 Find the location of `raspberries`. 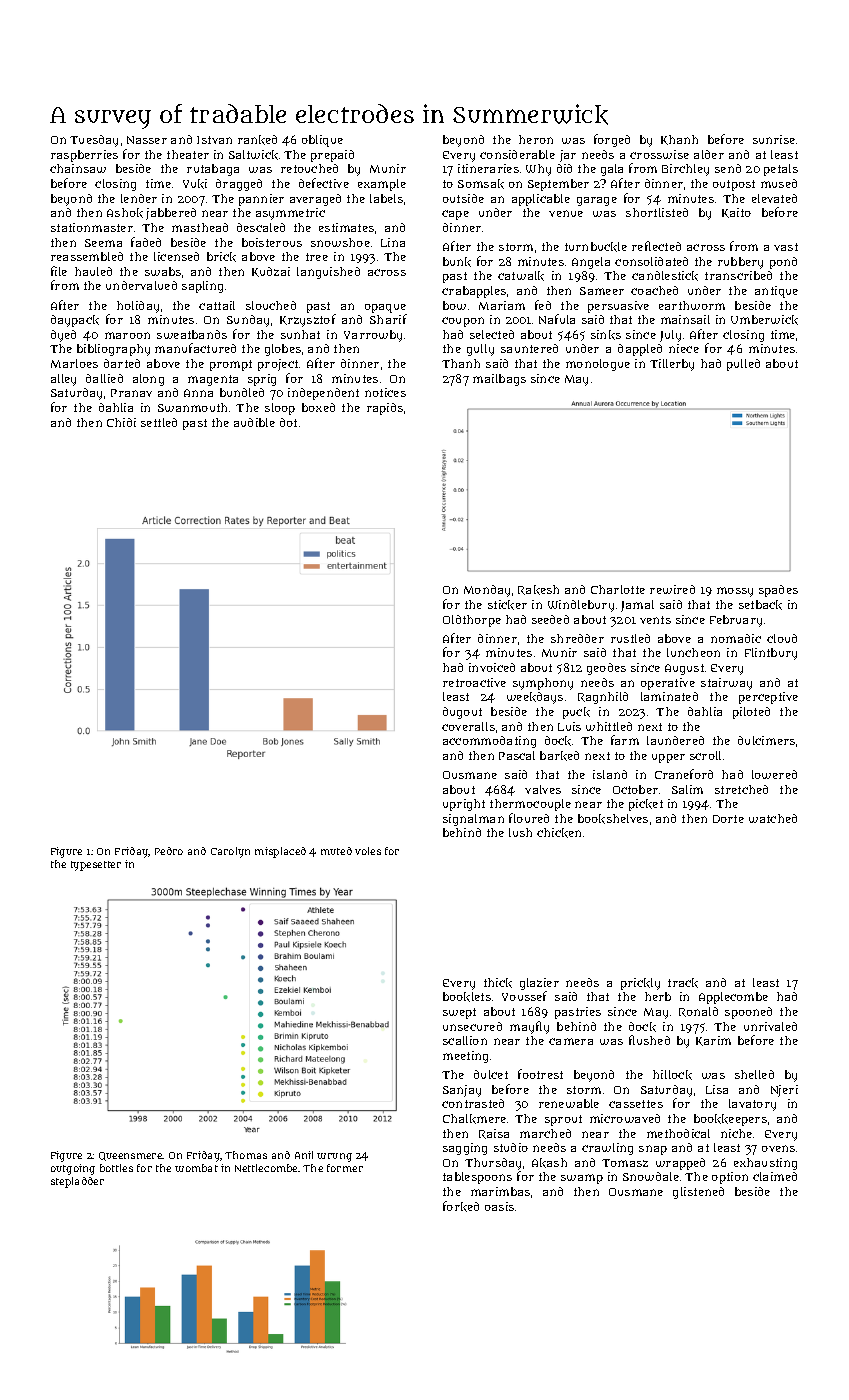

raspberries is located at coordinates (84, 156).
